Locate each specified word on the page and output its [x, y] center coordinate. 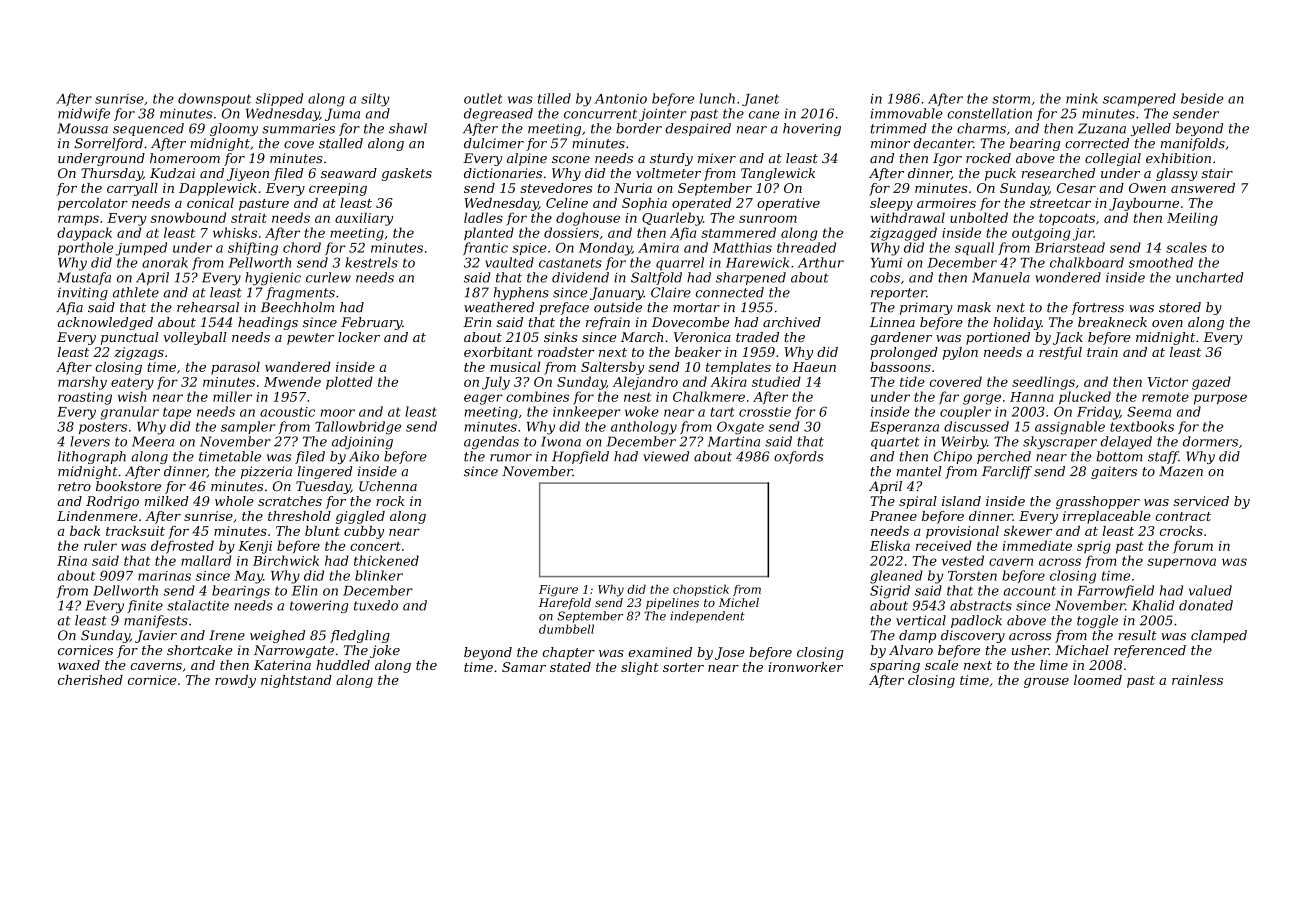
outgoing [1041, 234]
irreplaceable [1107, 517]
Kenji [255, 547]
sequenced [148, 129]
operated [701, 204]
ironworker [805, 667]
